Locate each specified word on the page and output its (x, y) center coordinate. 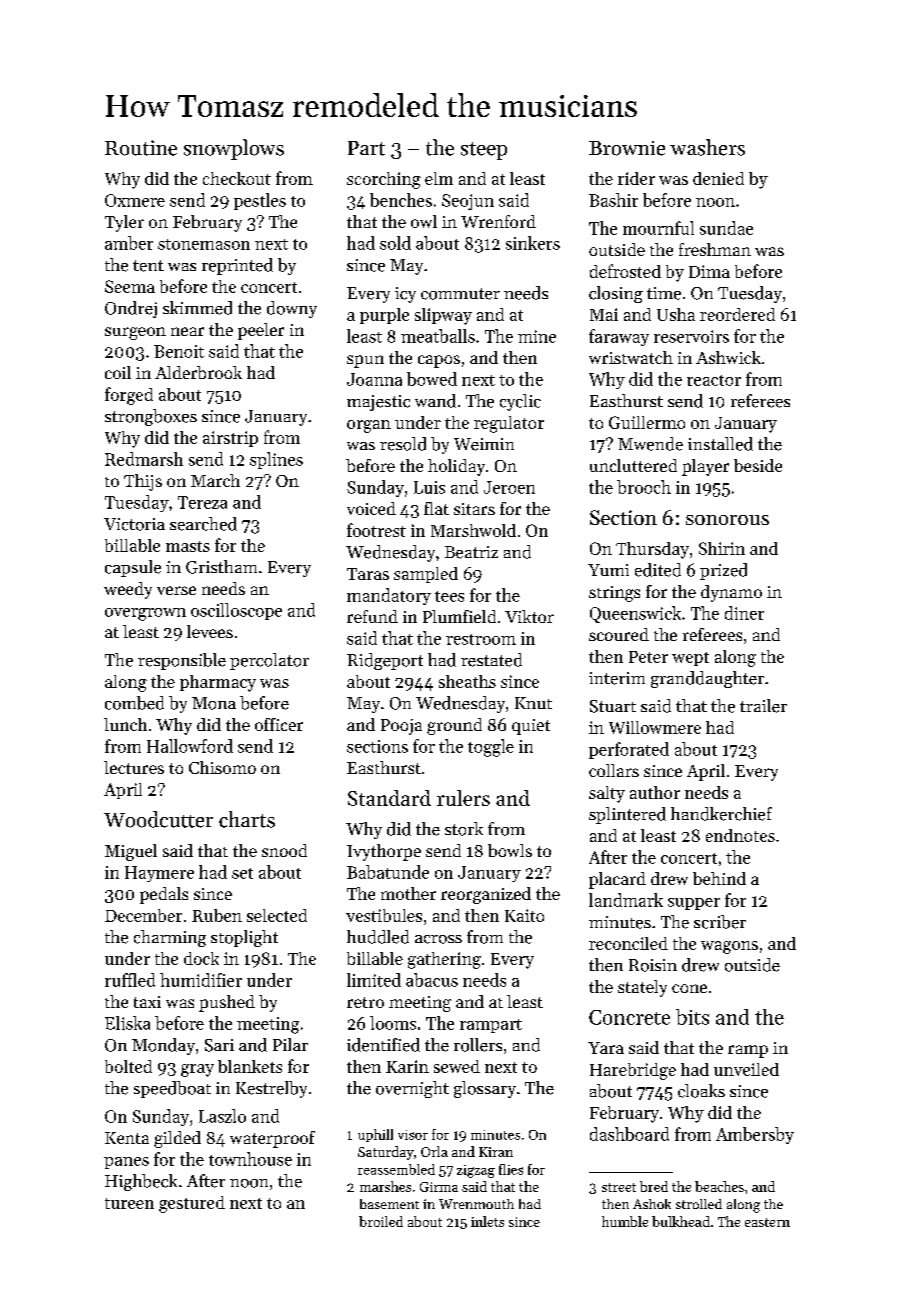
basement (389, 1204)
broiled (381, 1221)
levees (210, 631)
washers (707, 147)
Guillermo (647, 422)
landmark (626, 900)
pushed (227, 1003)
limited (374, 980)
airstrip (230, 439)
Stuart (613, 706)
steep (484, 151)
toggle (491, 748)
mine (537, 336)
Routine (141, 148)
